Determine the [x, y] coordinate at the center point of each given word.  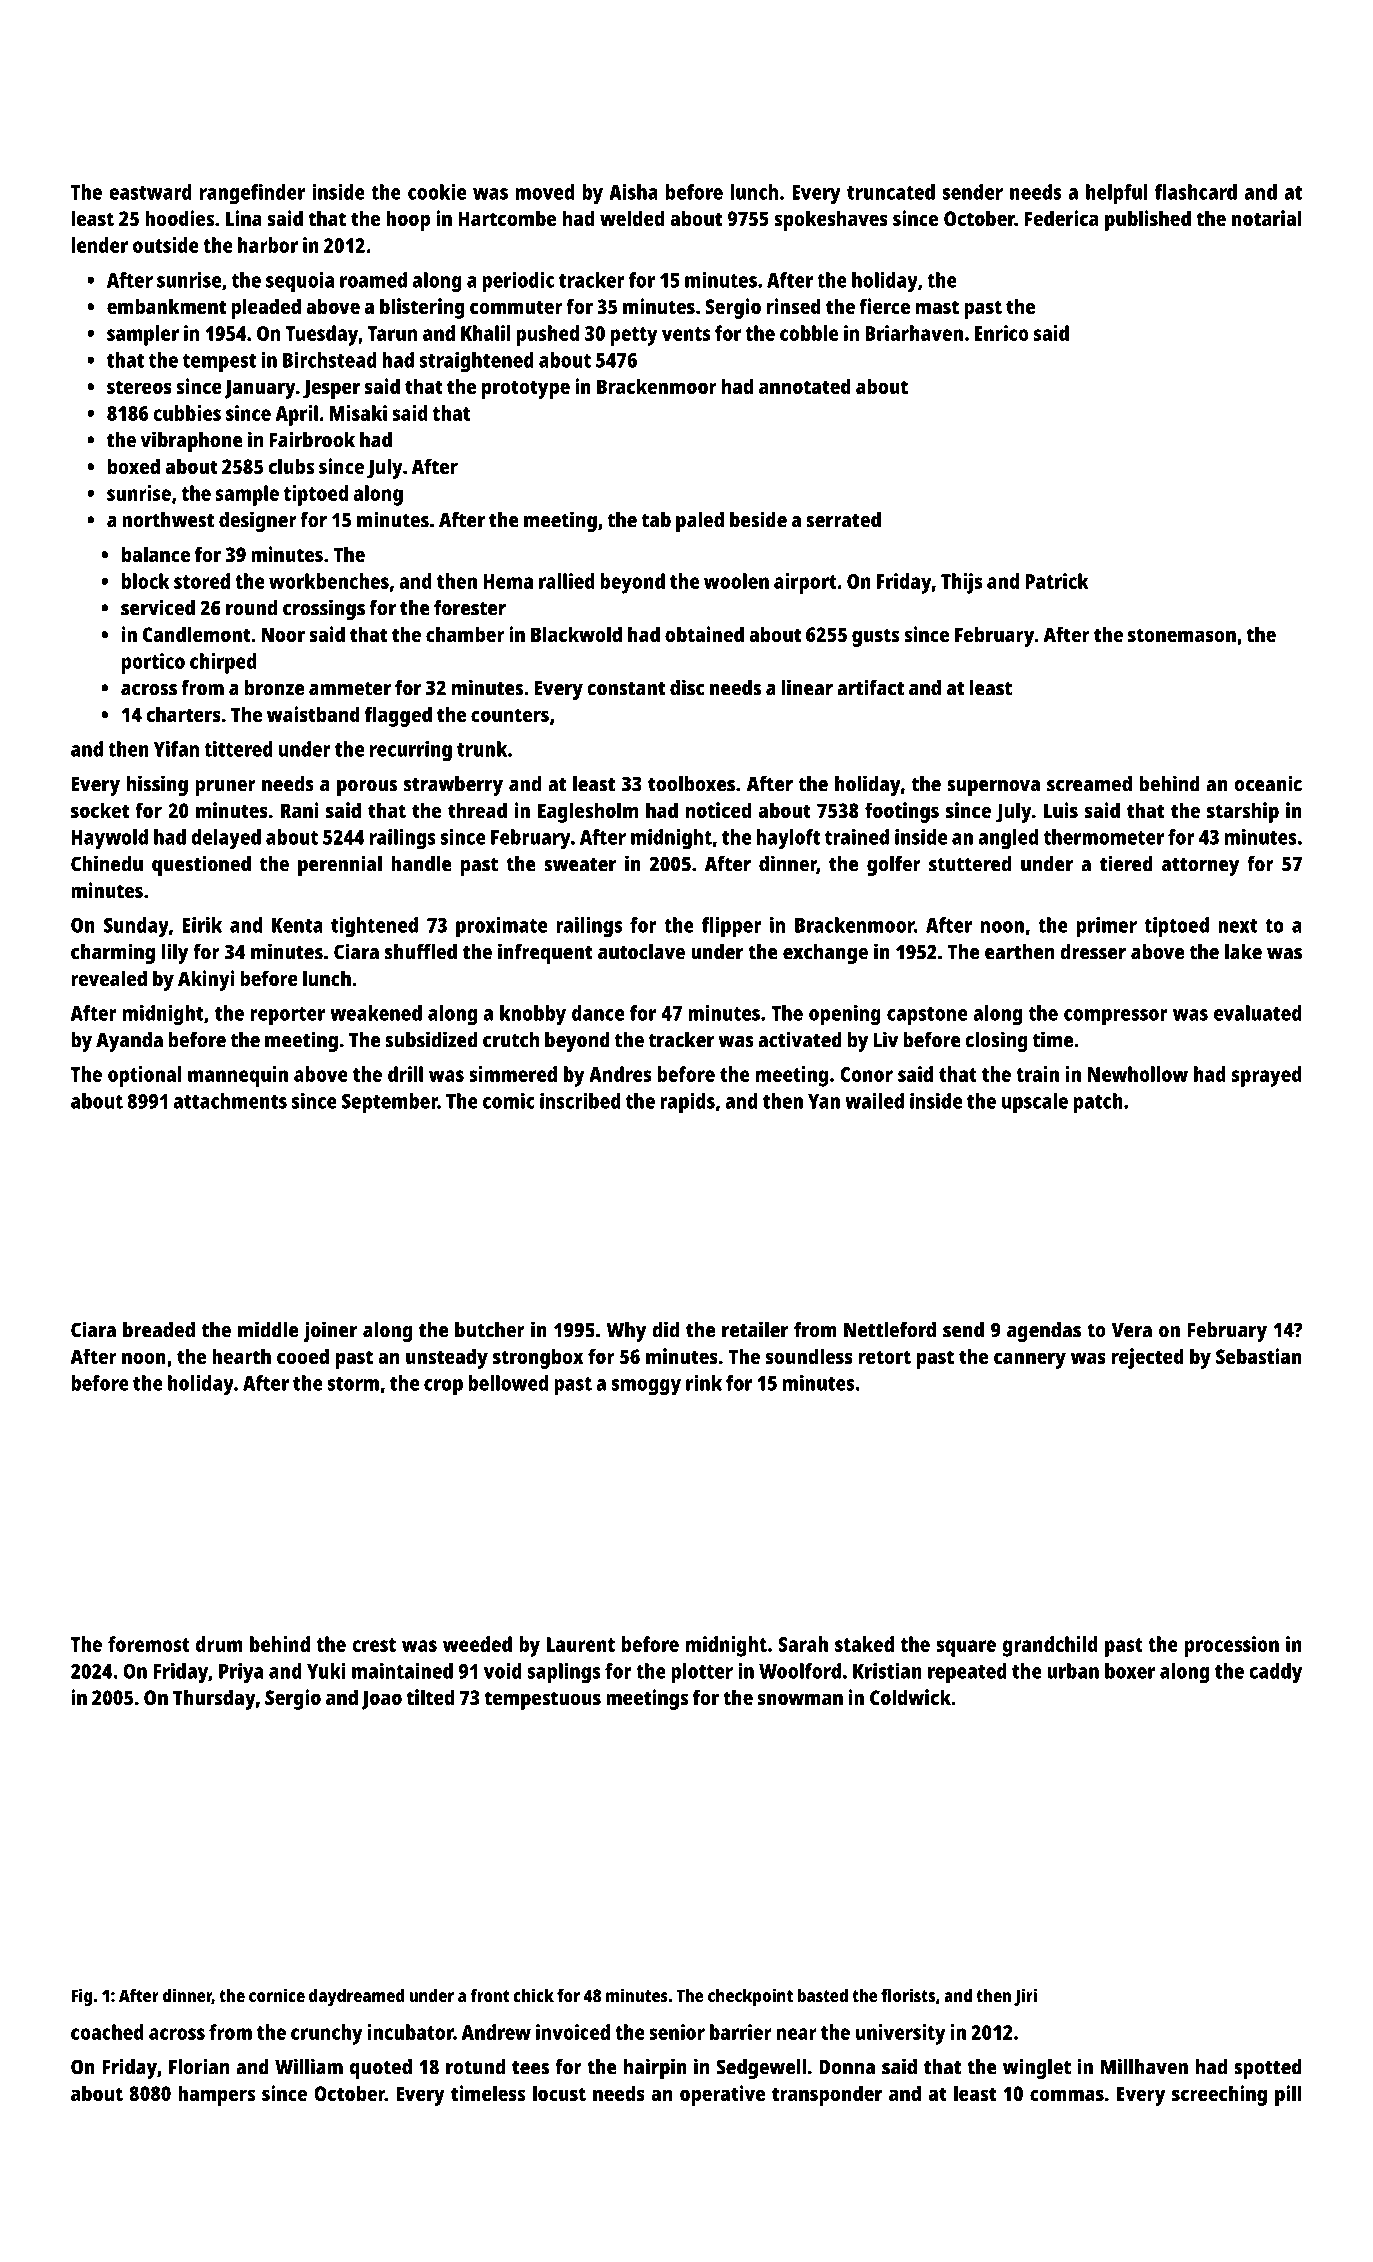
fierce [884, 306]
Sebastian [1259, 1356]
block [146, 581]
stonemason [1182, 635]
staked [864, 1644]
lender [99, 245]
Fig [82, 1997]
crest [374, 1645]
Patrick [1057, 581]
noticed [718, 810]
